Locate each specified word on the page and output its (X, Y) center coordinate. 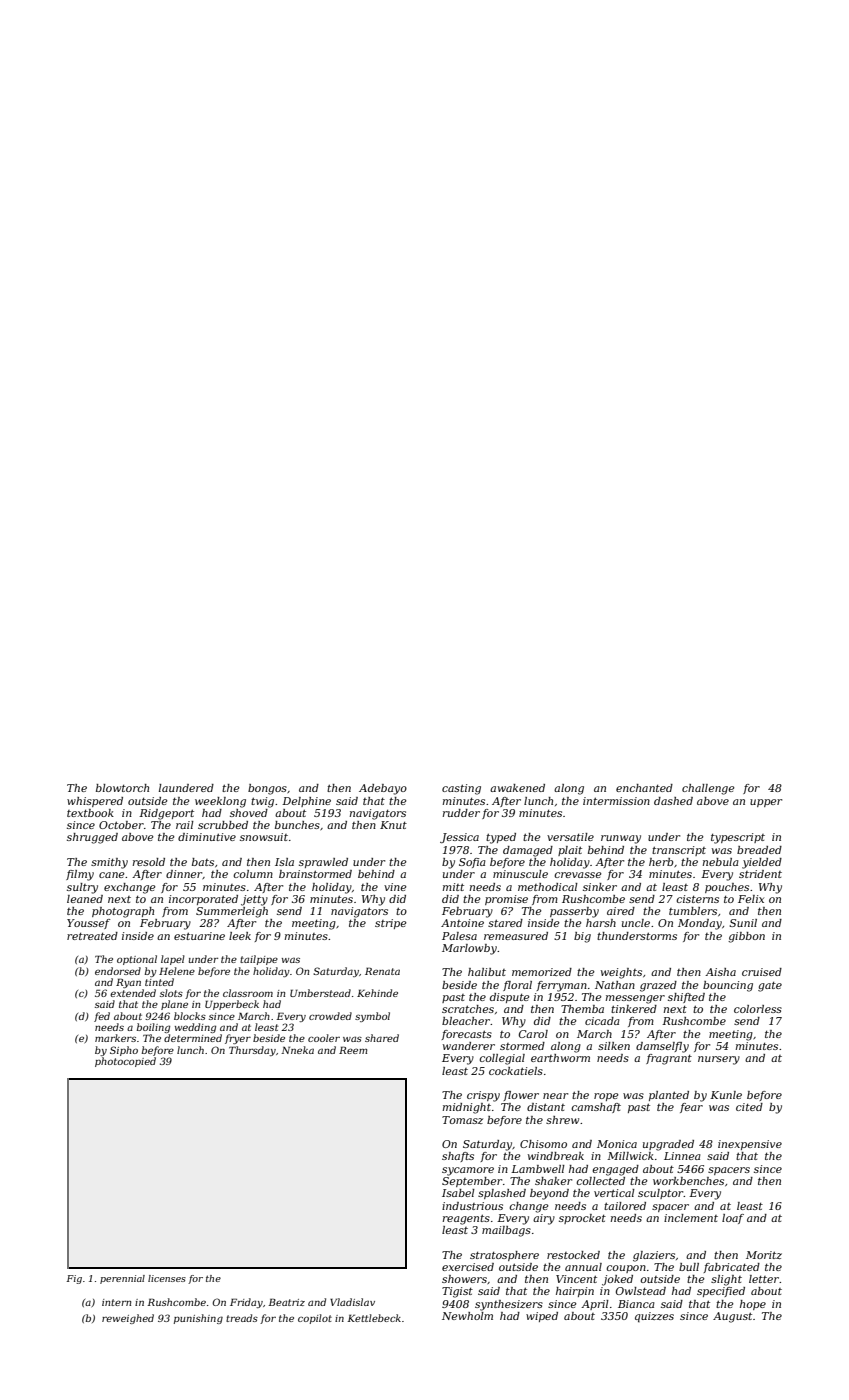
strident (760, 874)
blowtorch (122, 788)
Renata (382, 971)
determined (193, 1038)
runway (621, 839)
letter (764, 1279)
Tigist (457, 1292)
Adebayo (383, 789)
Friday (246, 1303)
